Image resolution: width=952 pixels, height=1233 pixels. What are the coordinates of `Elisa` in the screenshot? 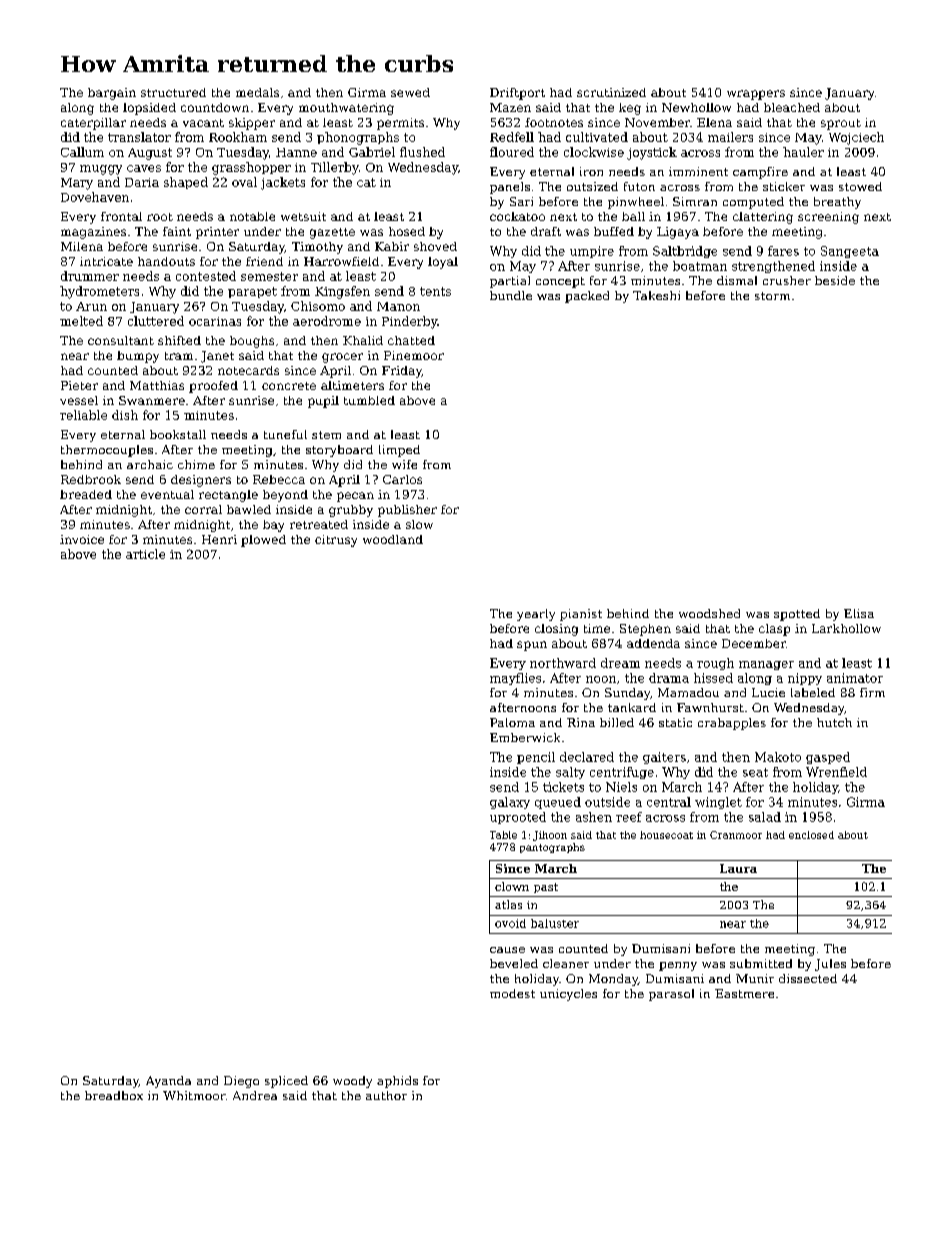 It's located at (859, 613).
